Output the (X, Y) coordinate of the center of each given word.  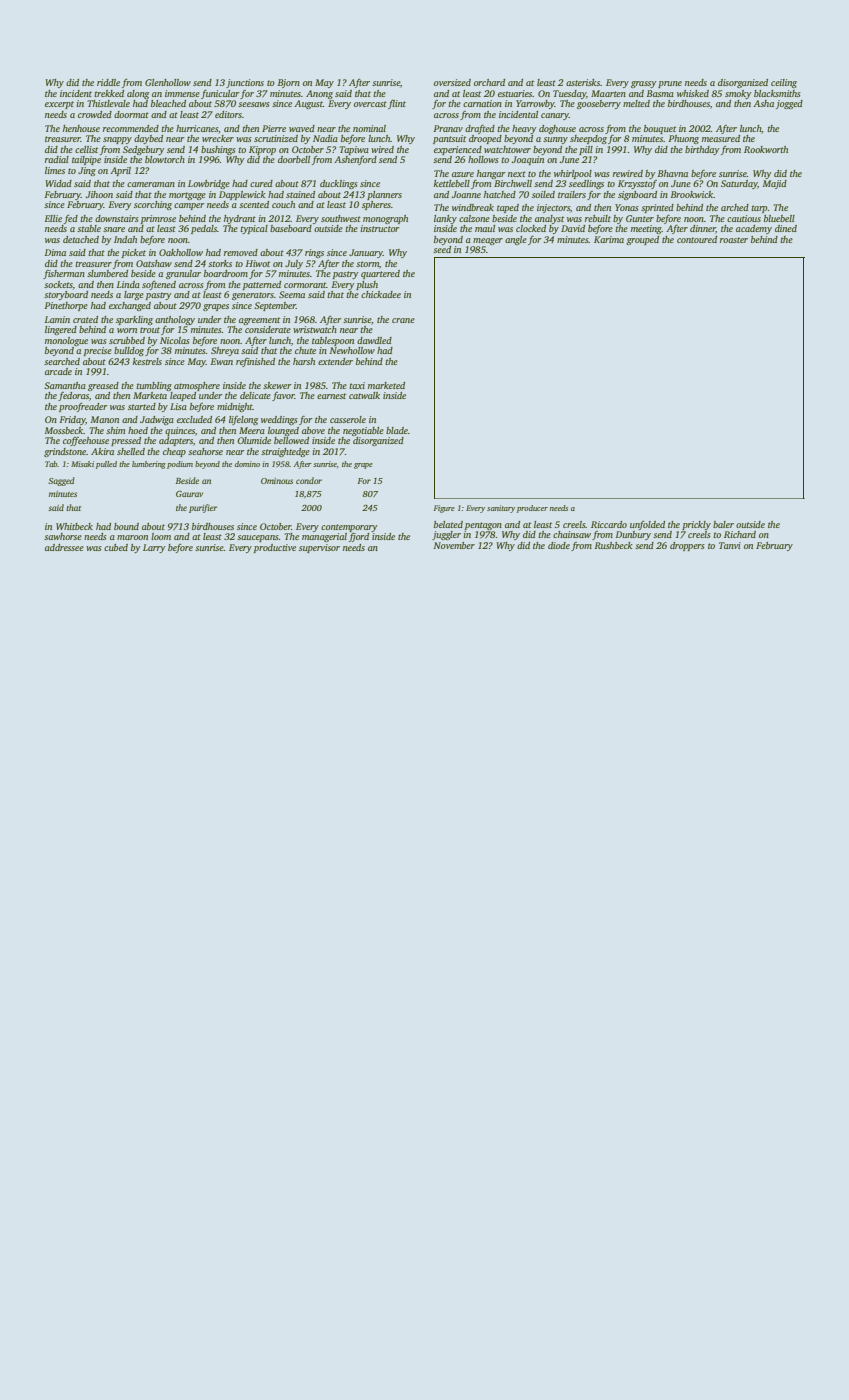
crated (85, 319)
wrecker (218, 138)
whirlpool (573, 174)
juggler (446, 535)
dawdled (374, 340)
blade (397, 430)
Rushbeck (613, 545)
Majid (775, 184)
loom (161, 536)
